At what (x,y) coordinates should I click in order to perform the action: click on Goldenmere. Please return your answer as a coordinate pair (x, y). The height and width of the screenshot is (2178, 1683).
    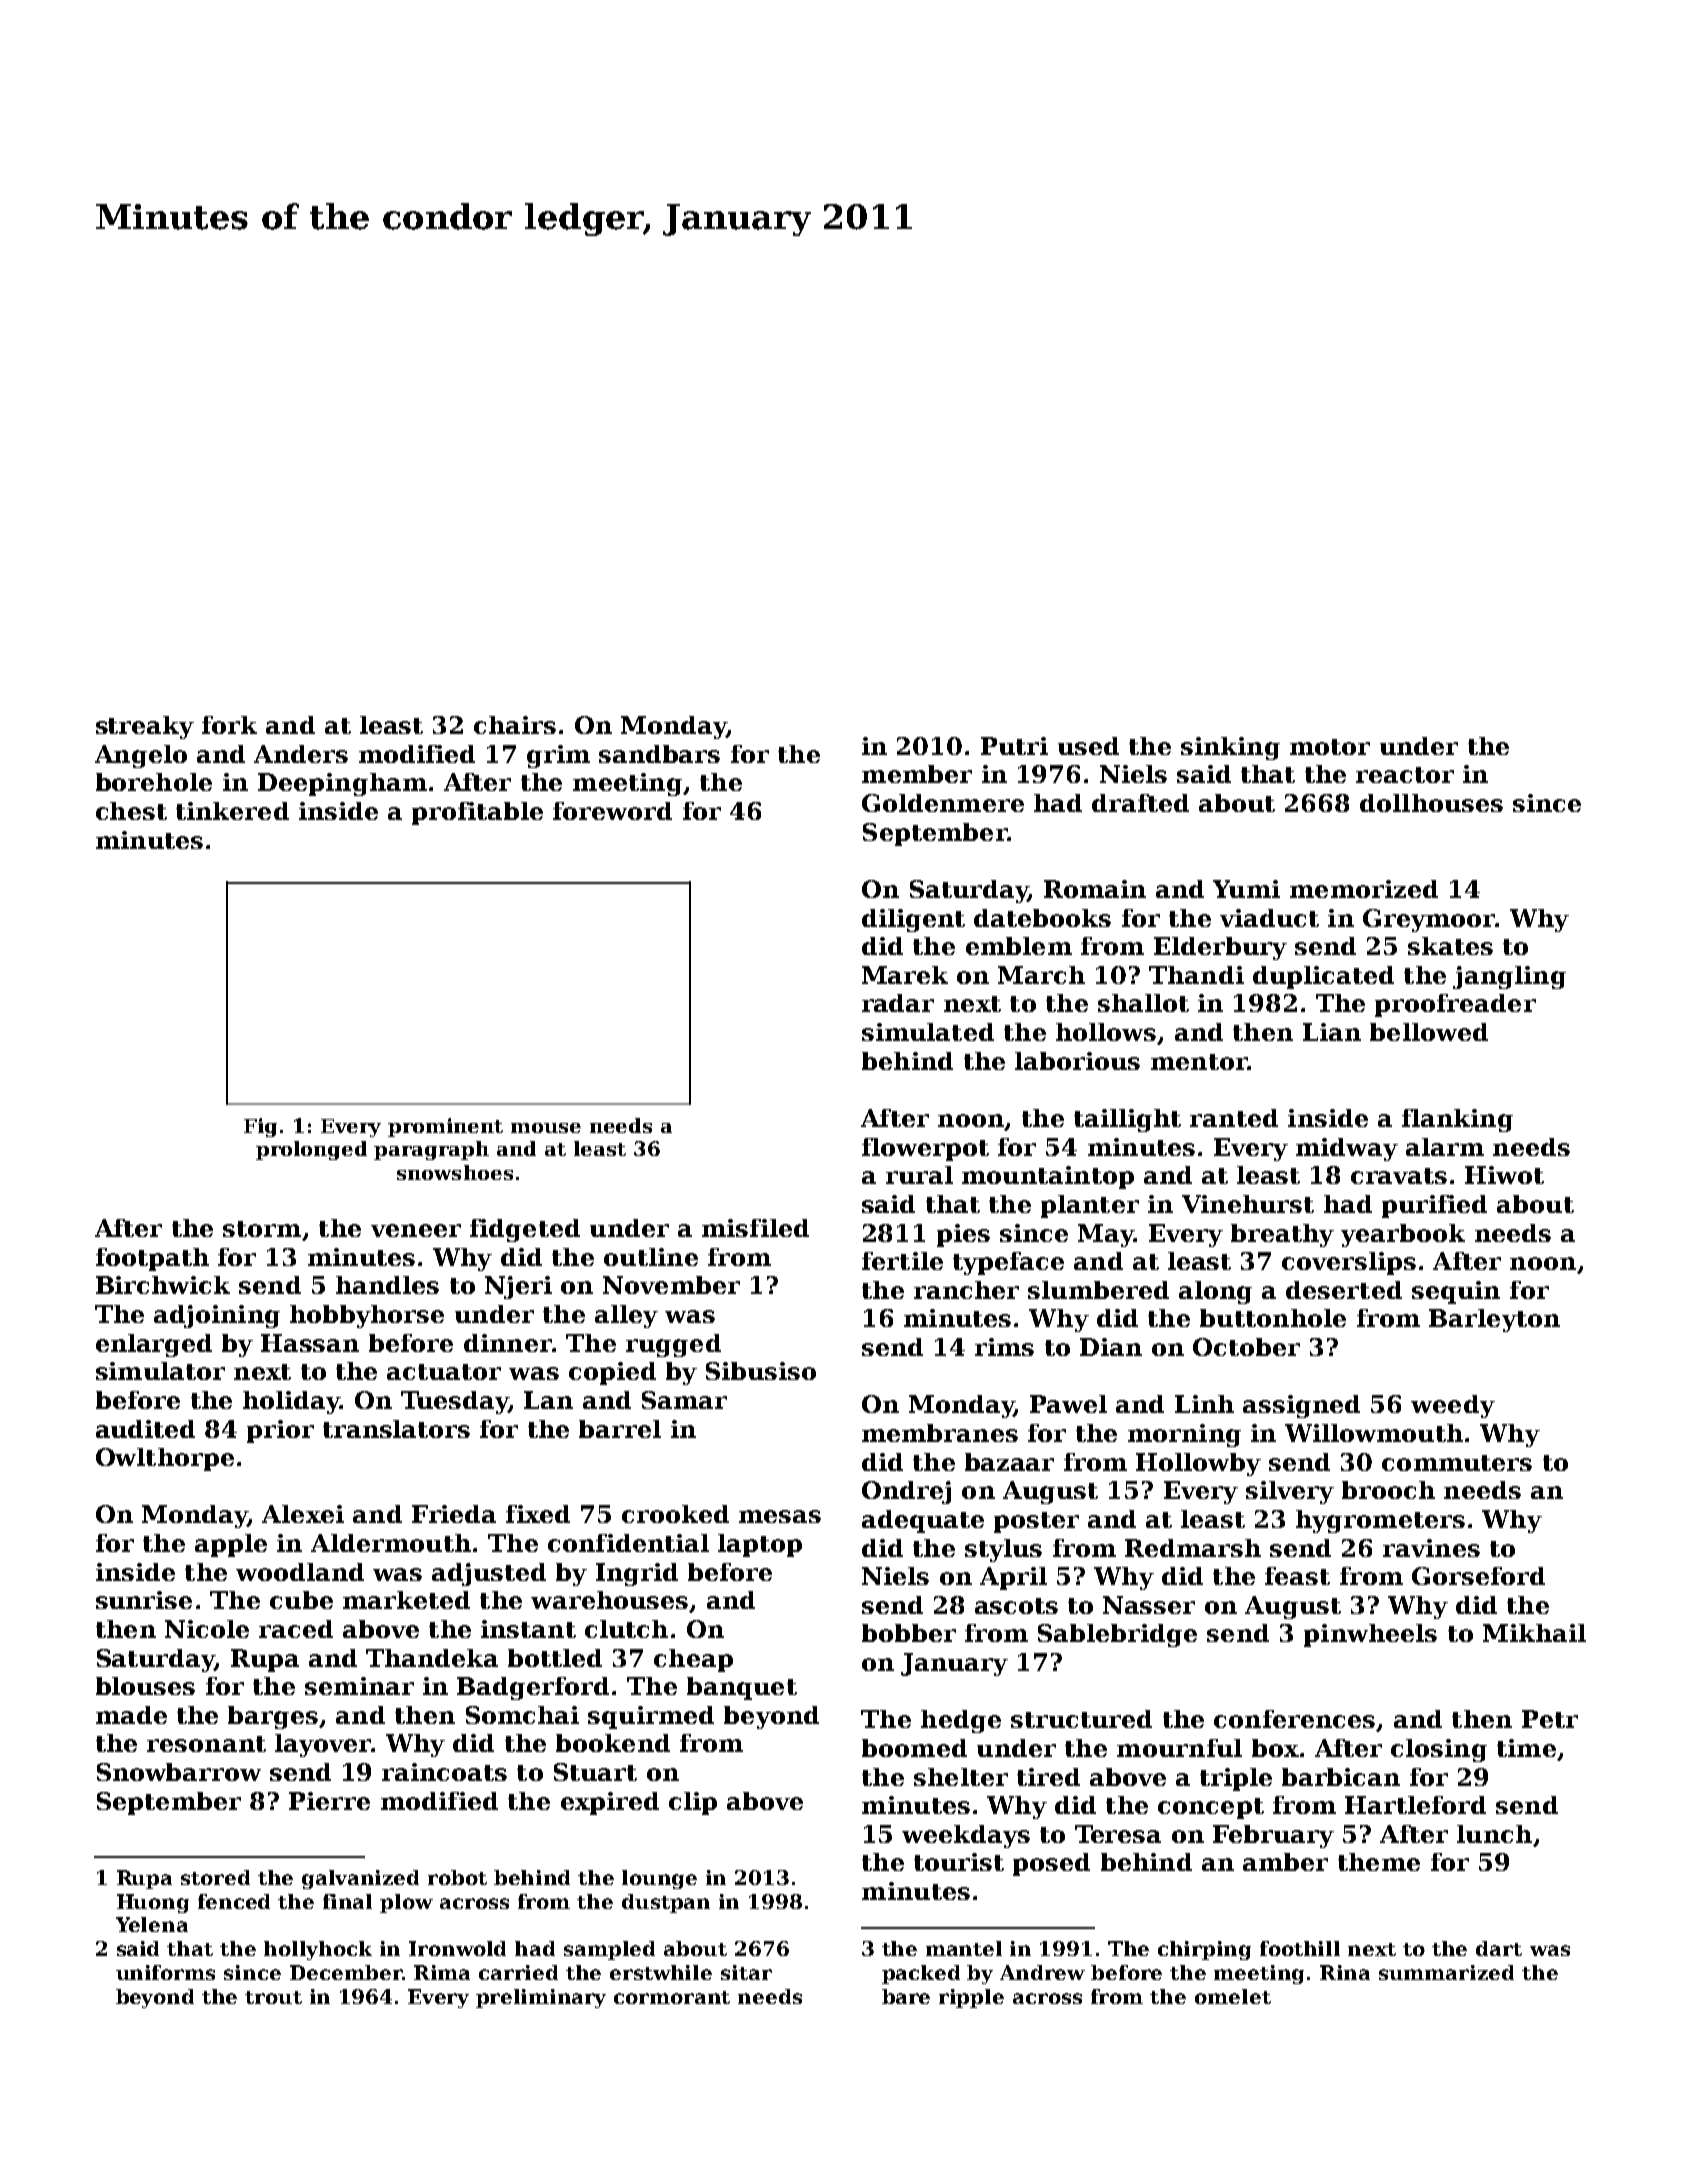
    Looking at the image, I should click on (943, 803).
